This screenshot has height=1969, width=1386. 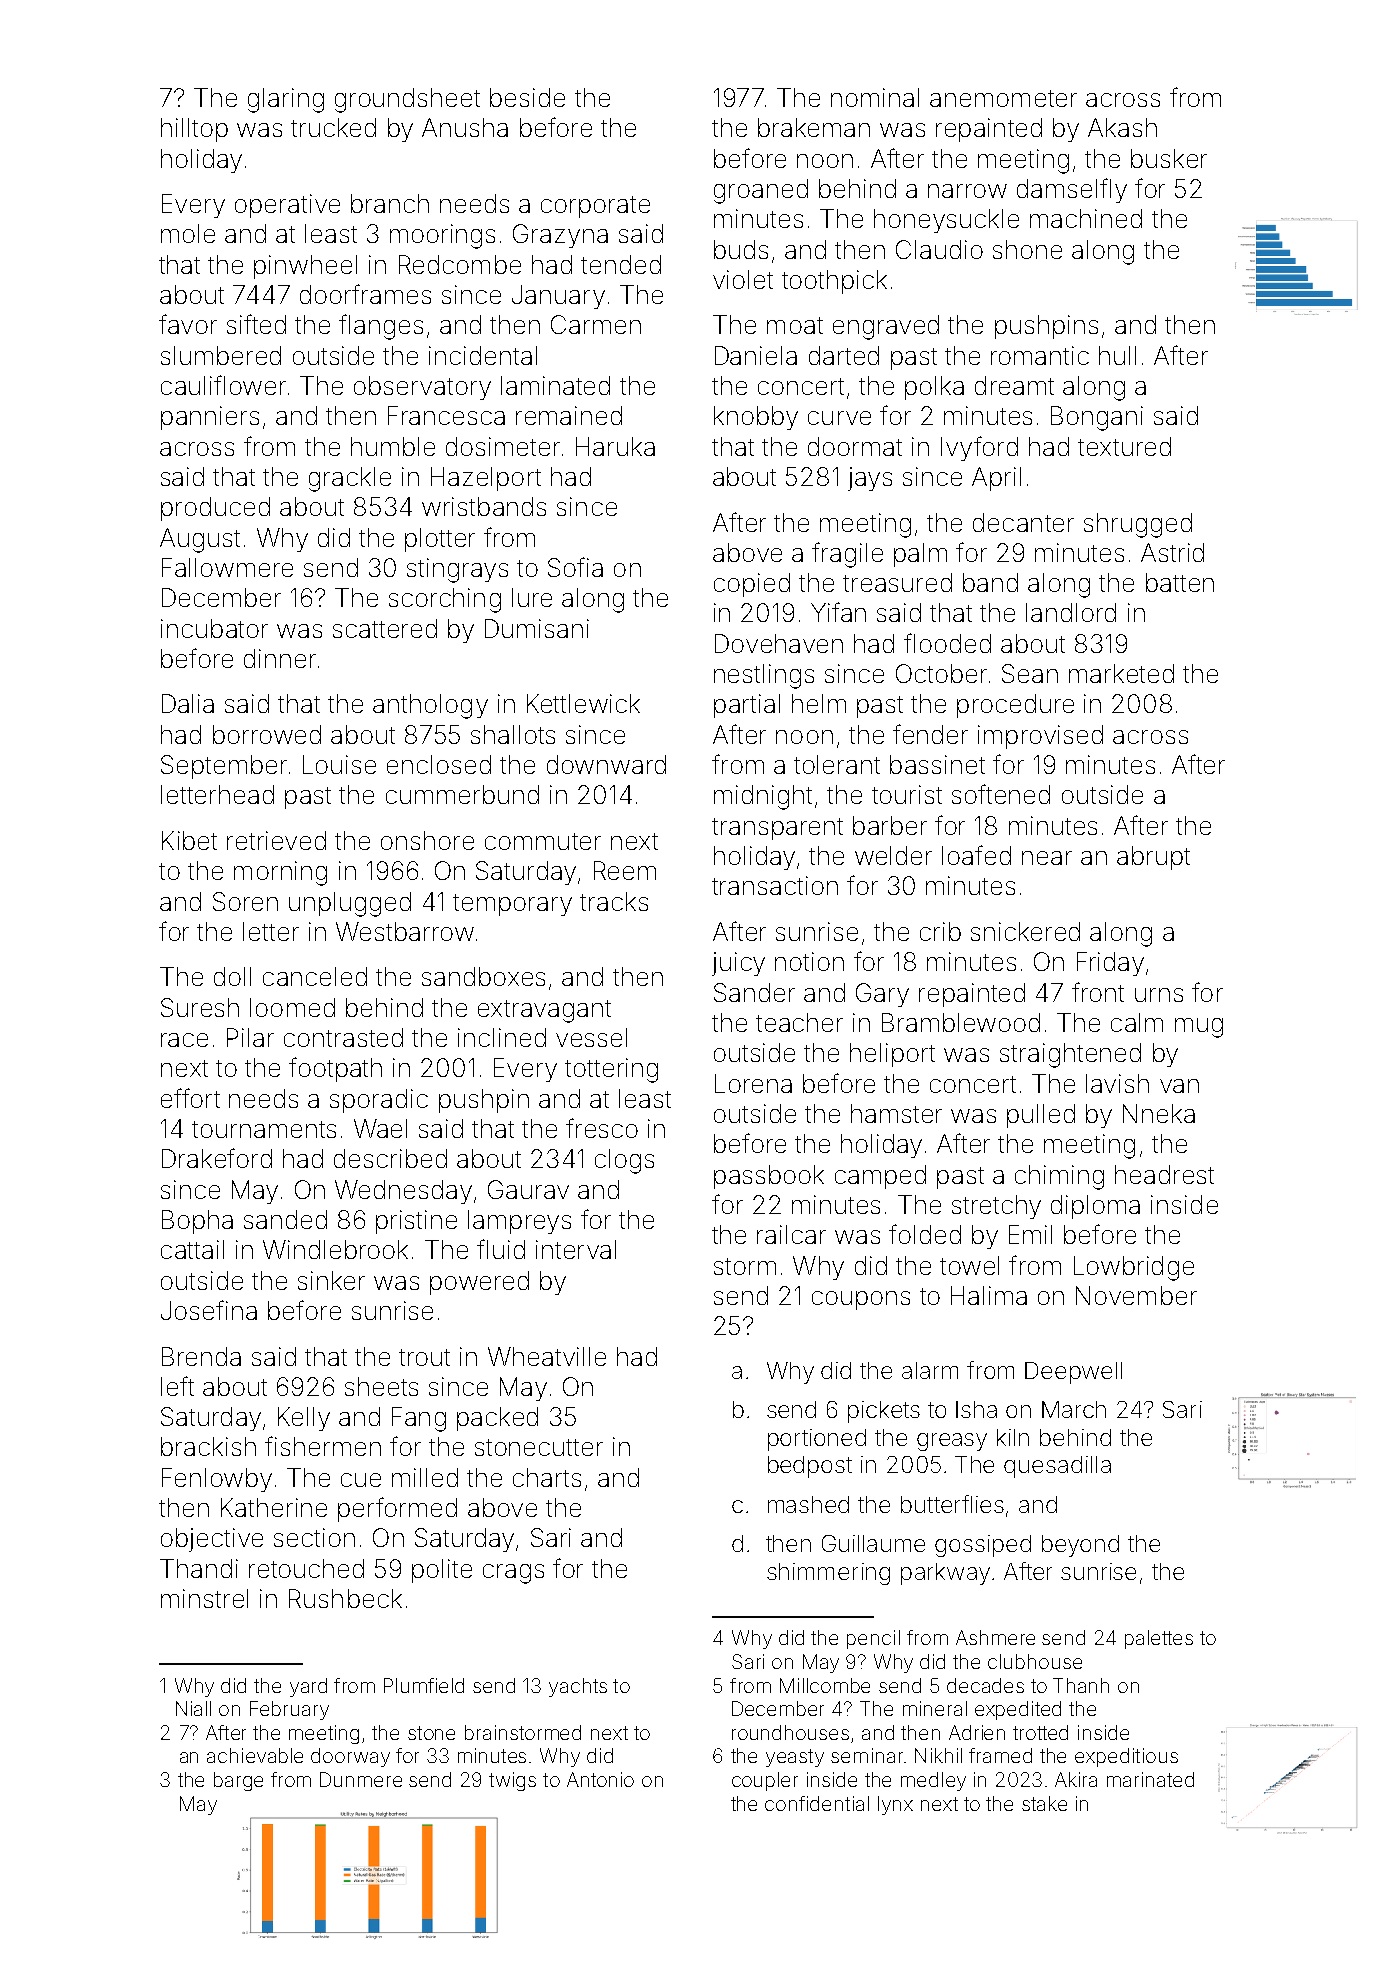 I want to click on Lorena, so click(x=753, y=1083).
